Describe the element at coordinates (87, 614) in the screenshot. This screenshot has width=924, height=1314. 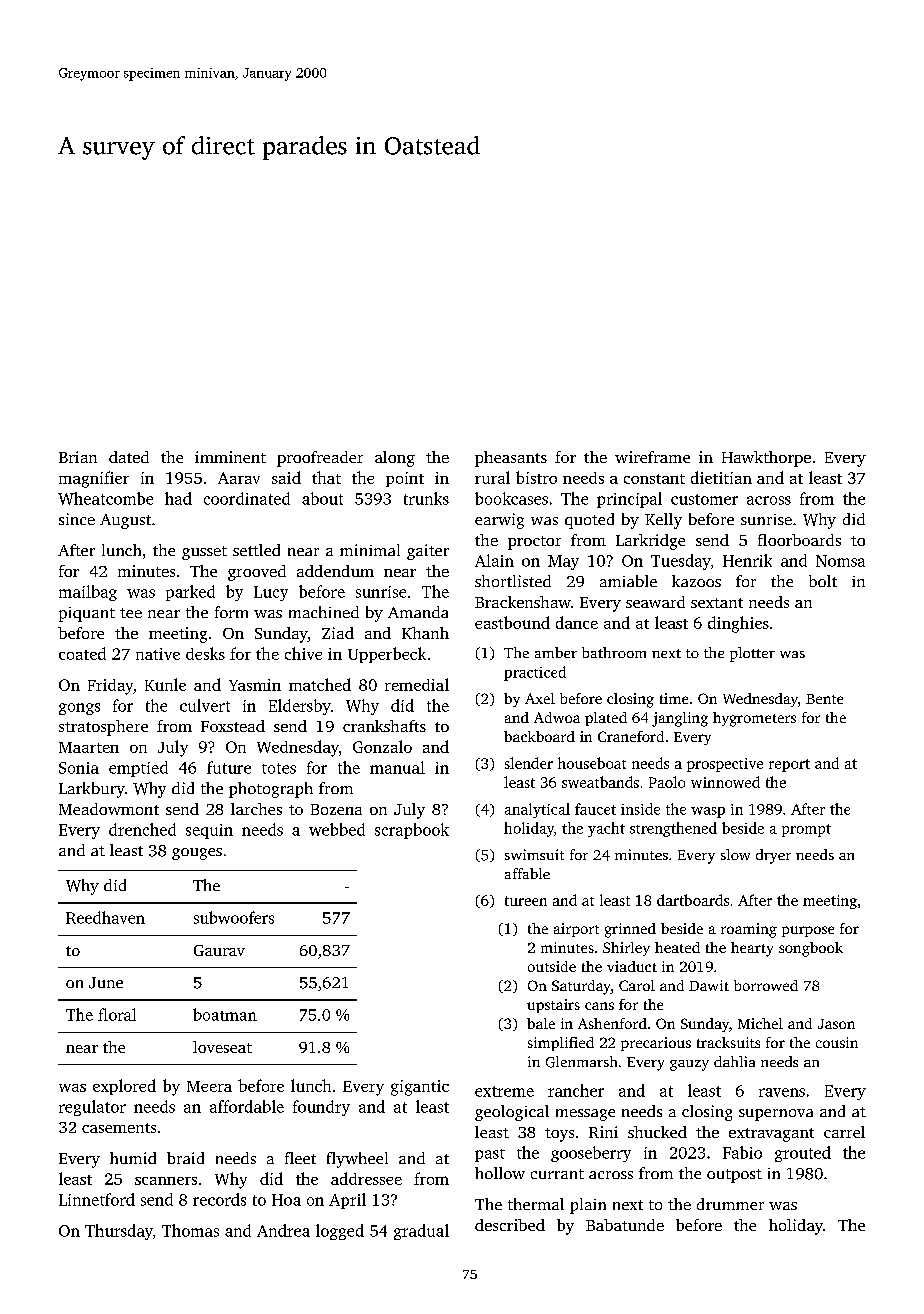
I see `piquant` at that location.
